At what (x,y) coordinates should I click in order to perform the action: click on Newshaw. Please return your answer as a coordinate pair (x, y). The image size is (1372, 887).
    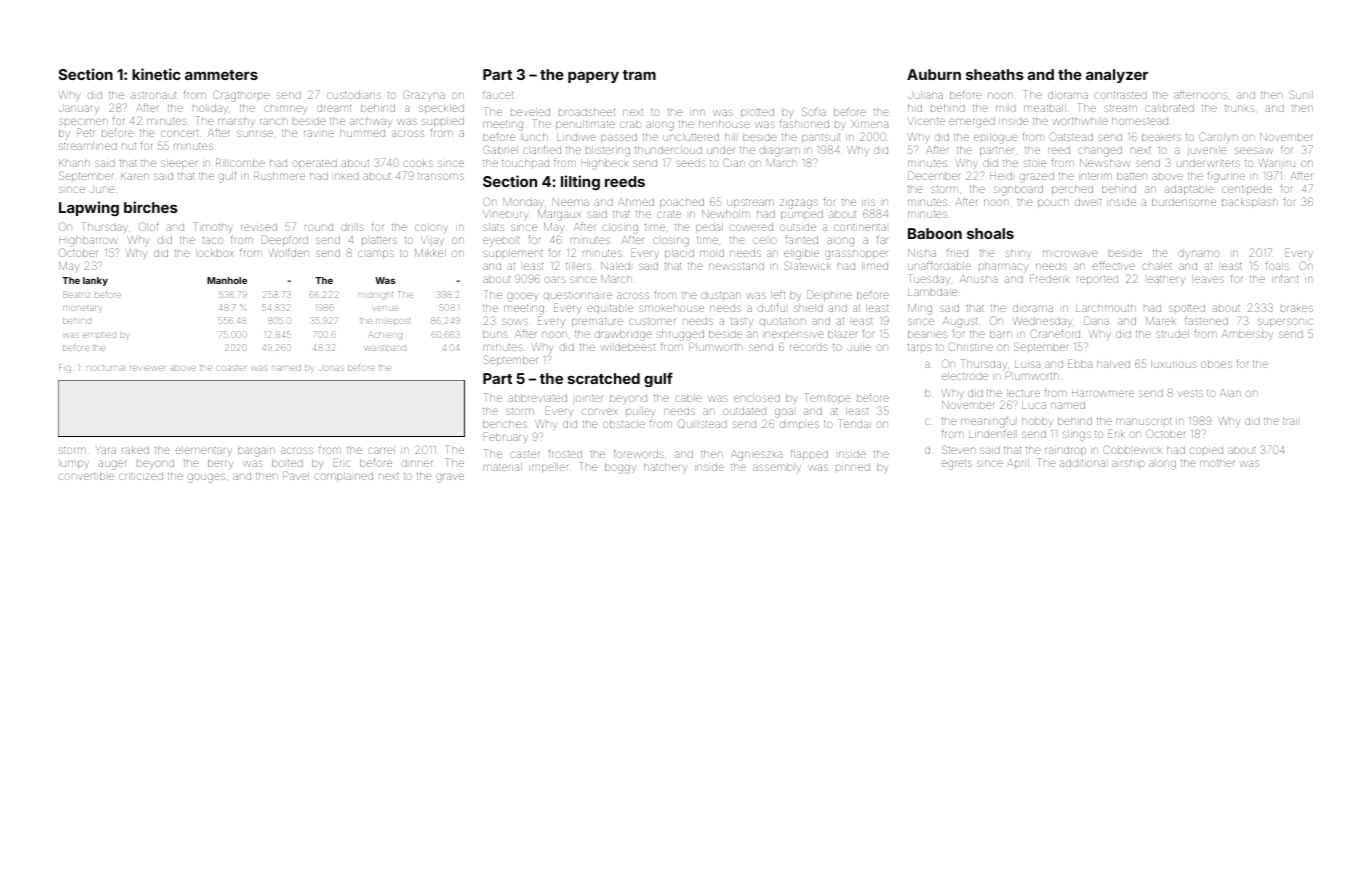
    Looking at the image, I should click on (1105, 163).
